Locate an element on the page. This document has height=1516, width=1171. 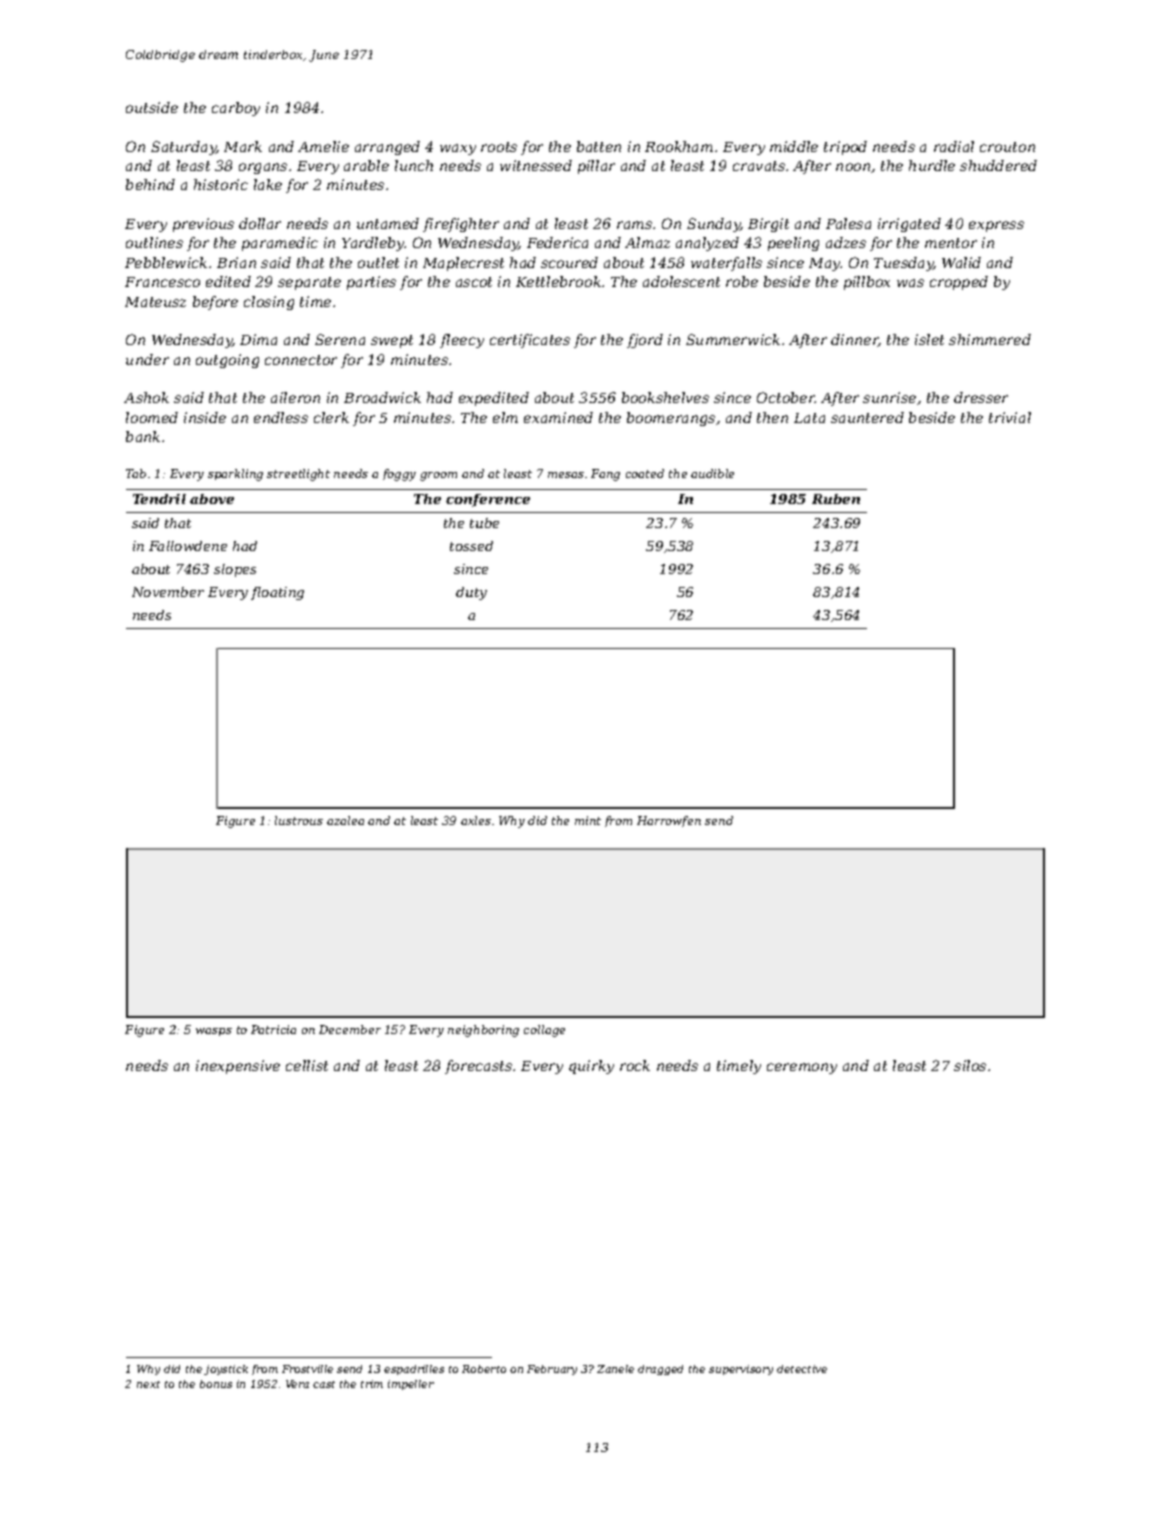
silos is located at coordinates (970, 1065).
